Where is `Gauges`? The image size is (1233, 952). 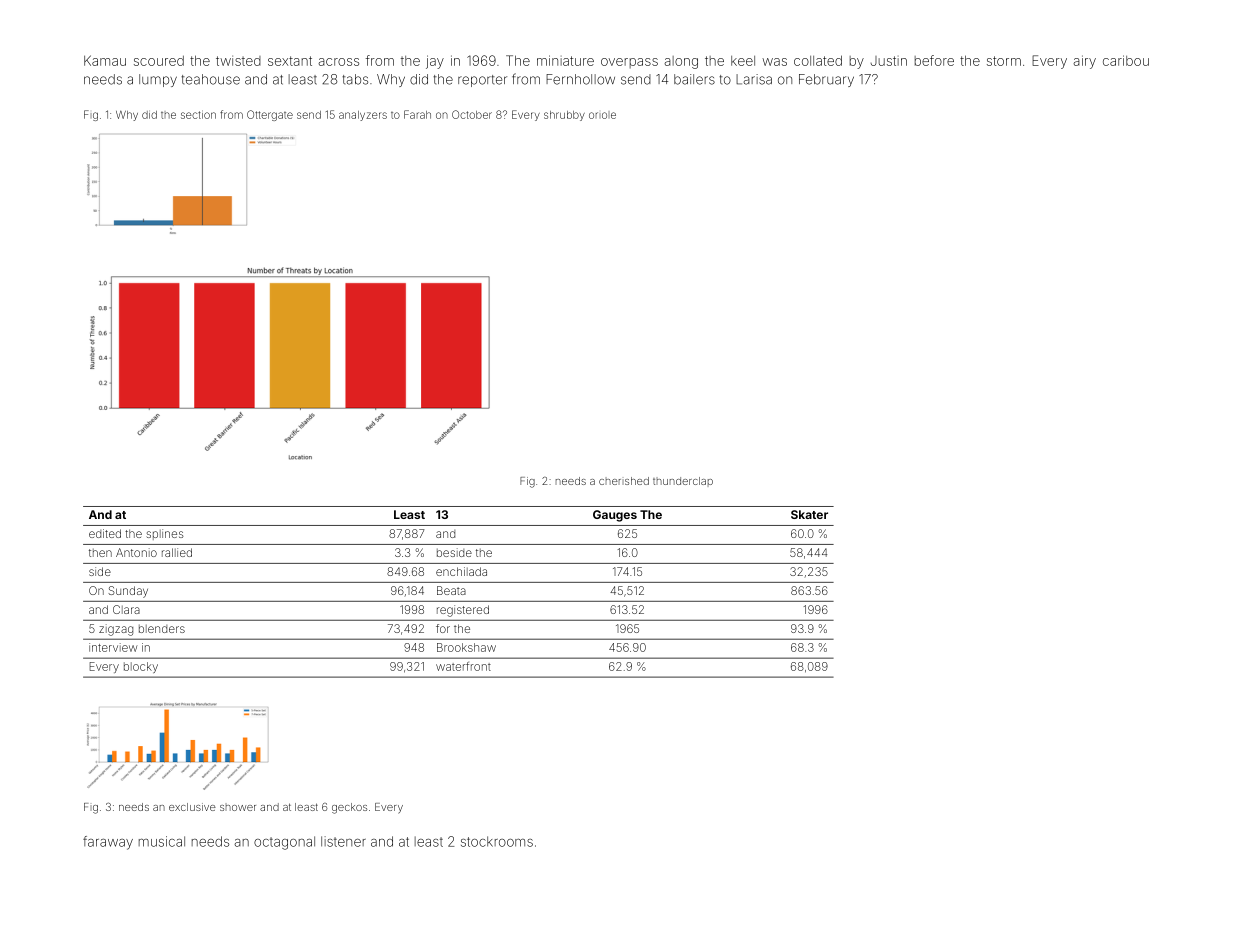 Gauges is located at coordinates (615, 516).
